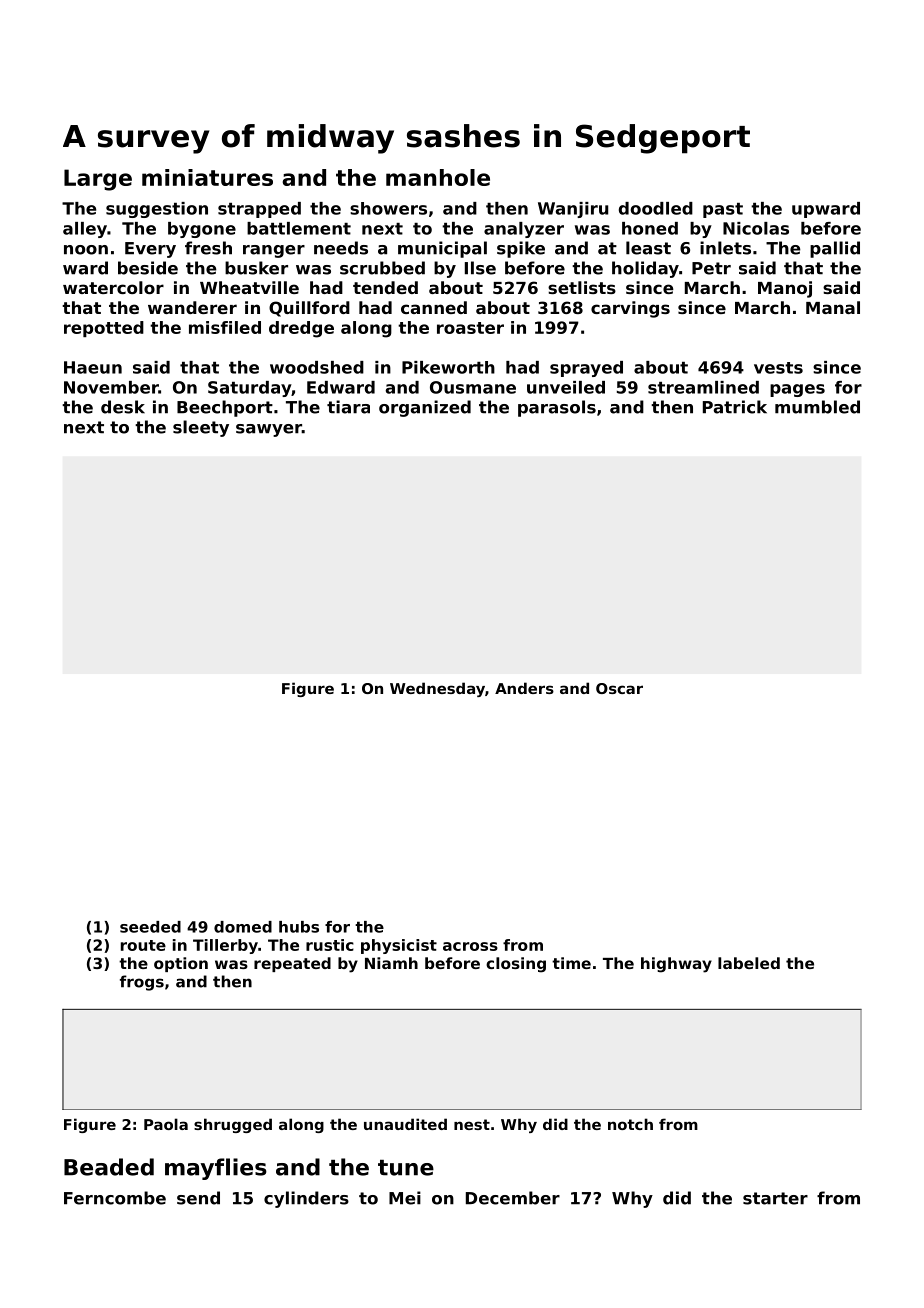  What do you see at coordinates (524, 230) in the screenshot?
I see `analyzer` at bounding box center [524, 230].
